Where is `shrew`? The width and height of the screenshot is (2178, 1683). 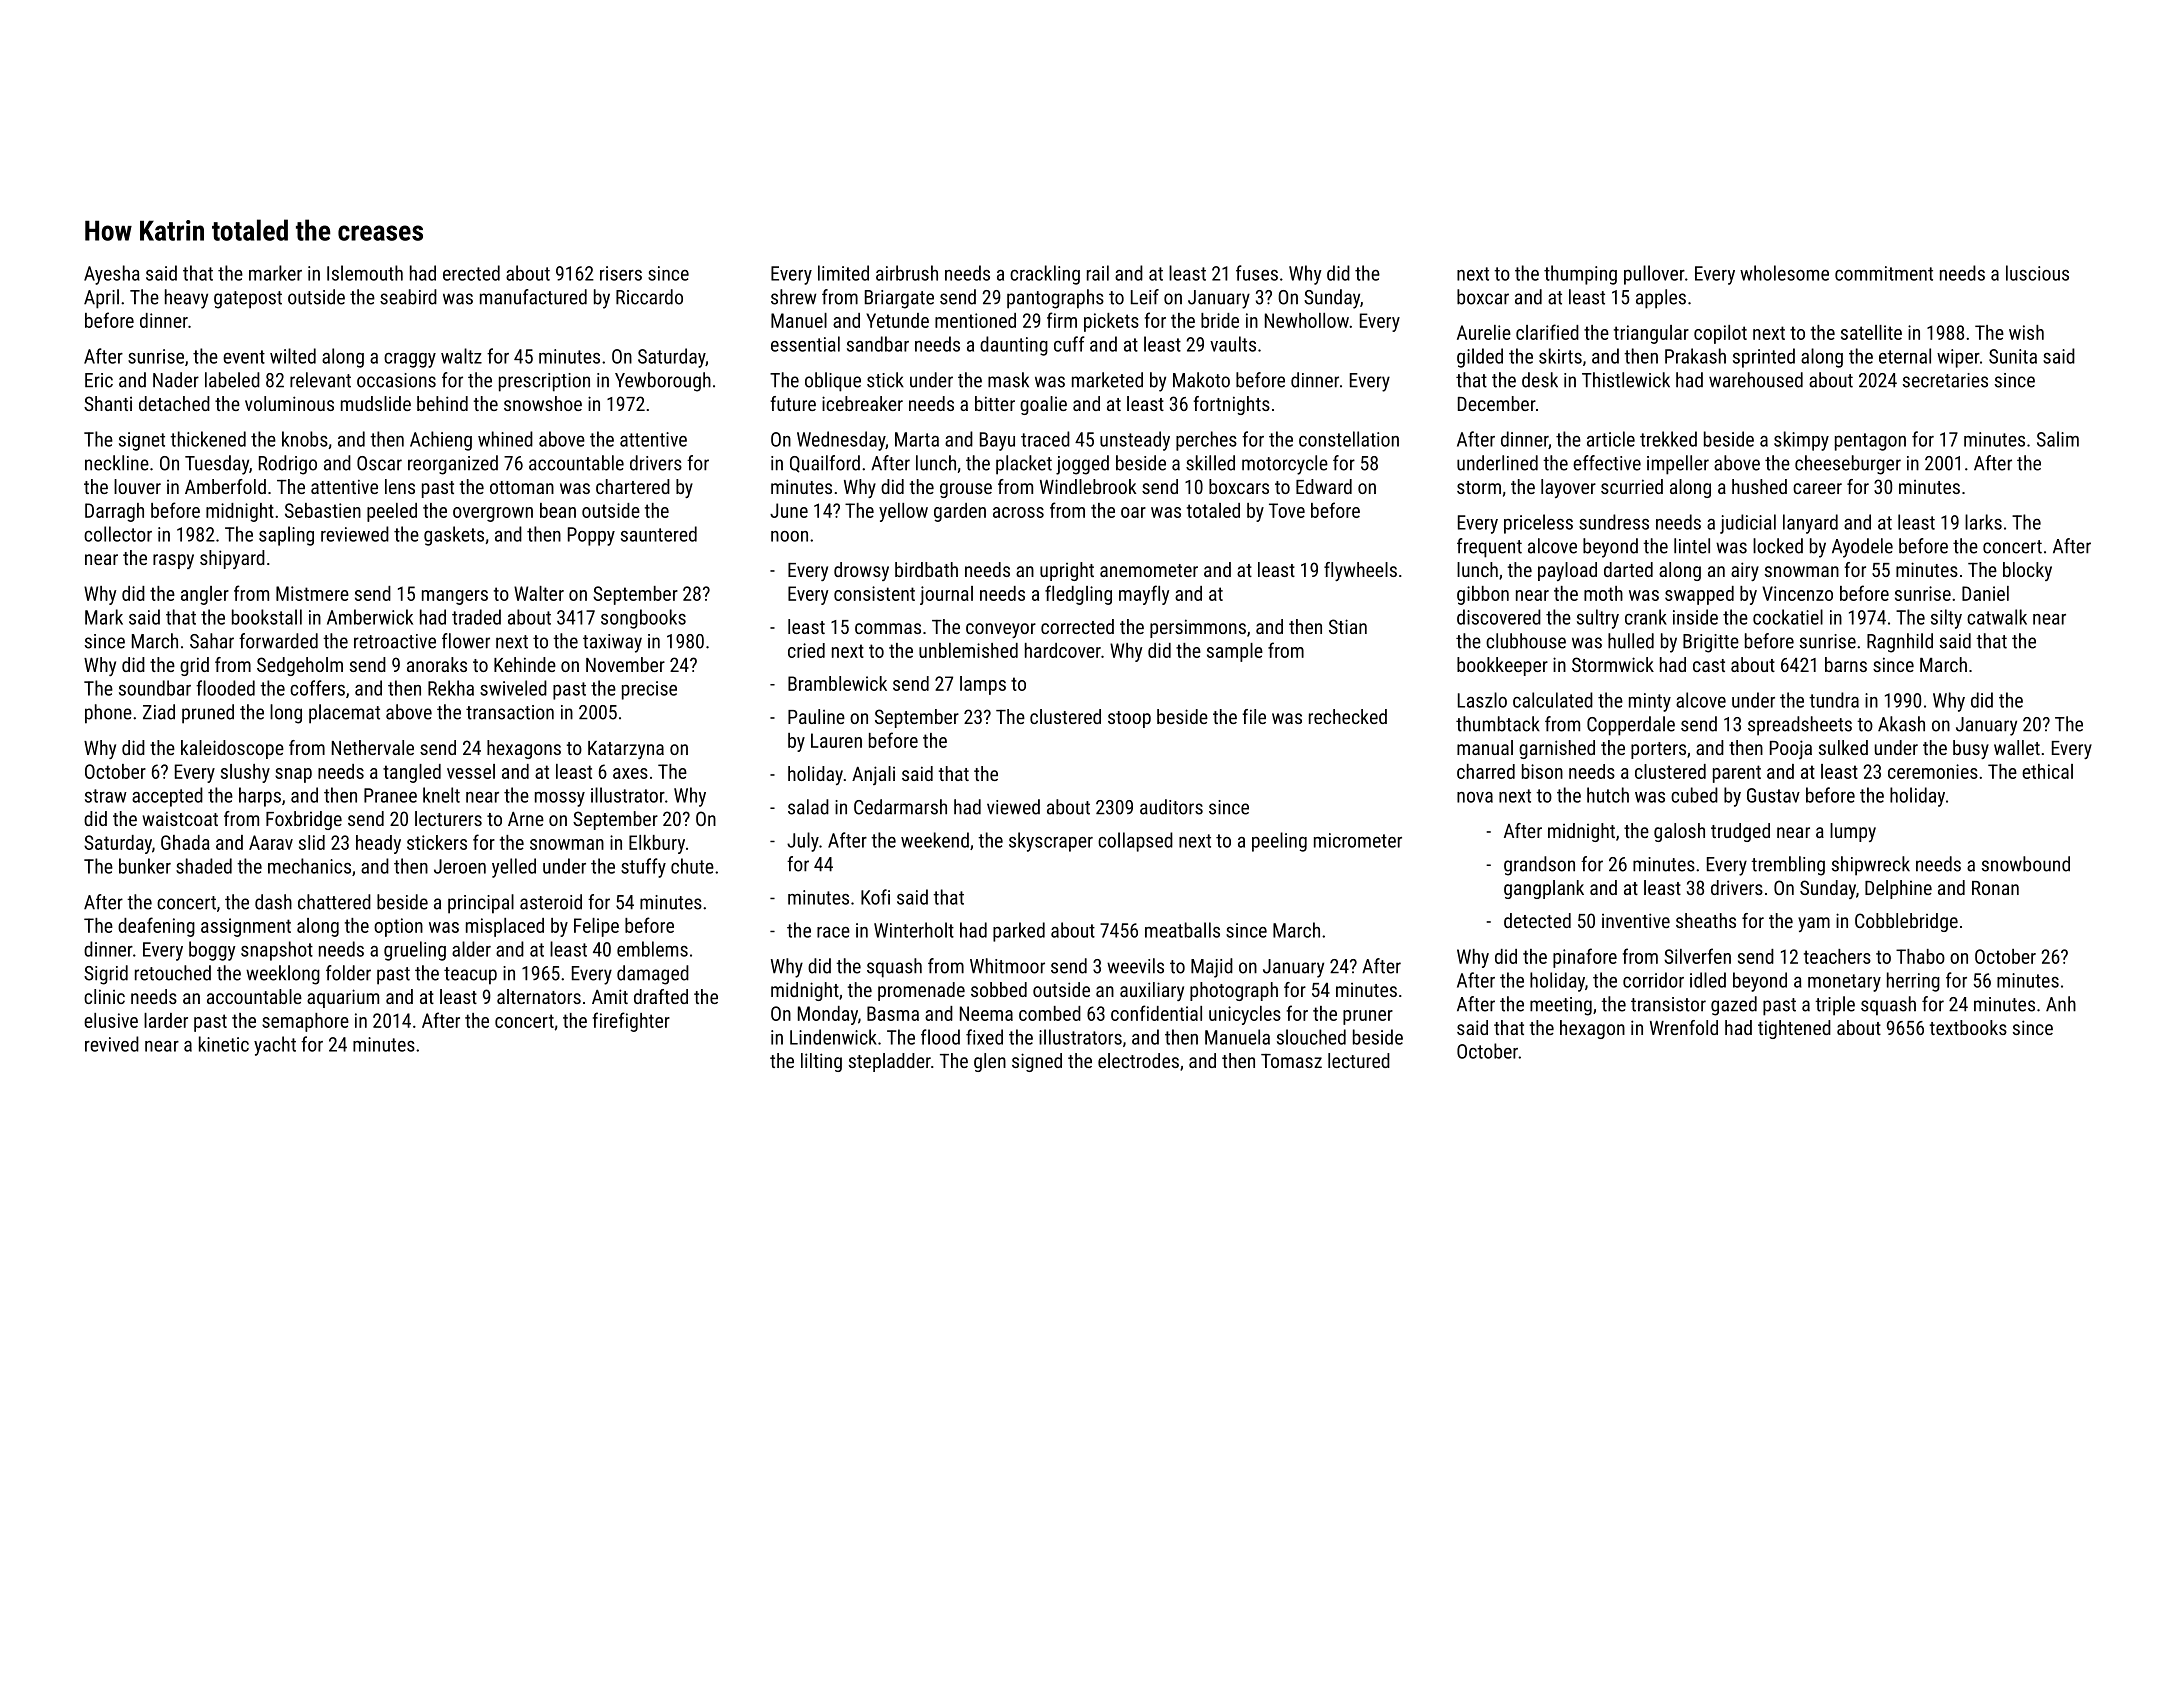 shrew is located at coordinates (794, 297).
